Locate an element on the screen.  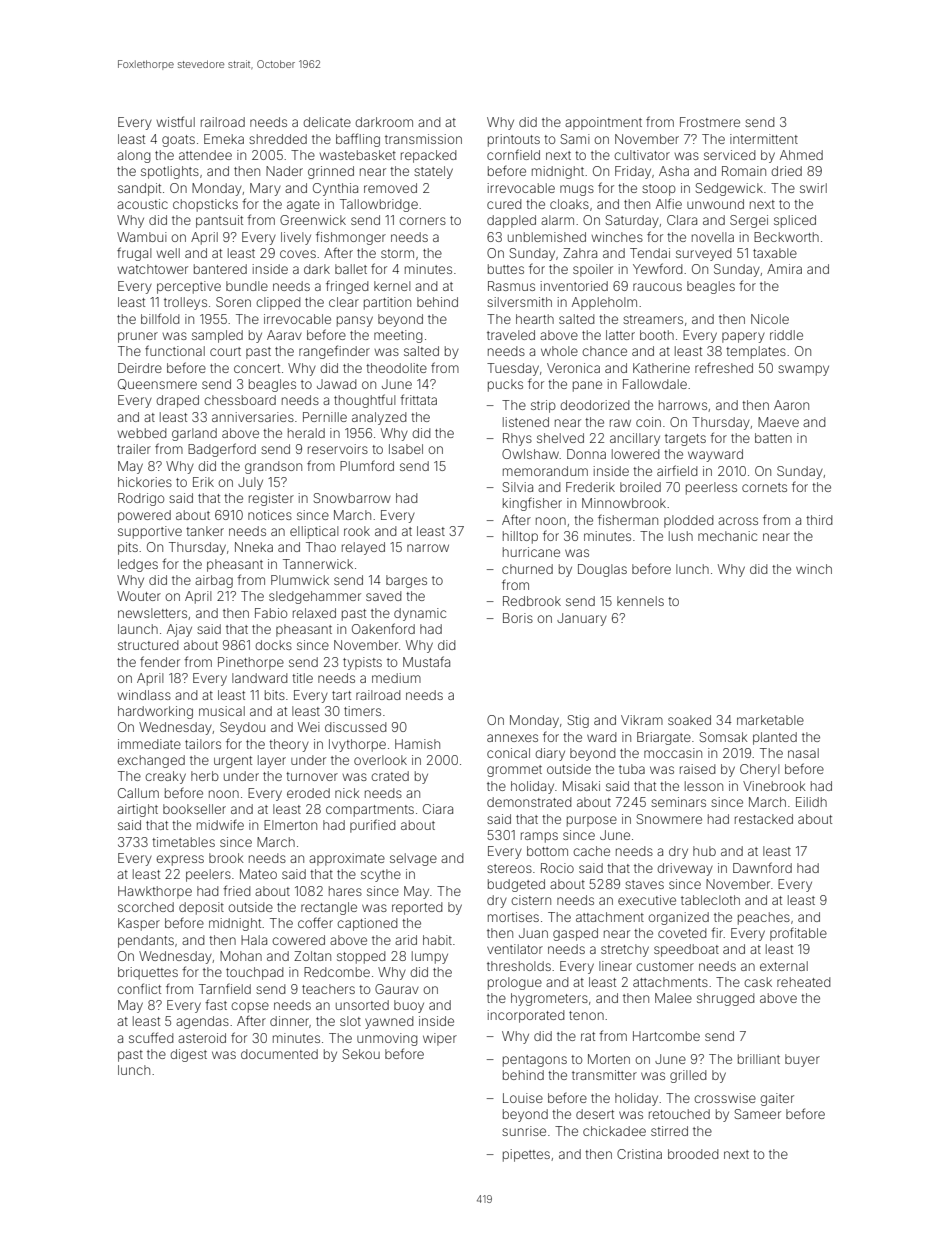
third is located at coordinates (819, 520).
